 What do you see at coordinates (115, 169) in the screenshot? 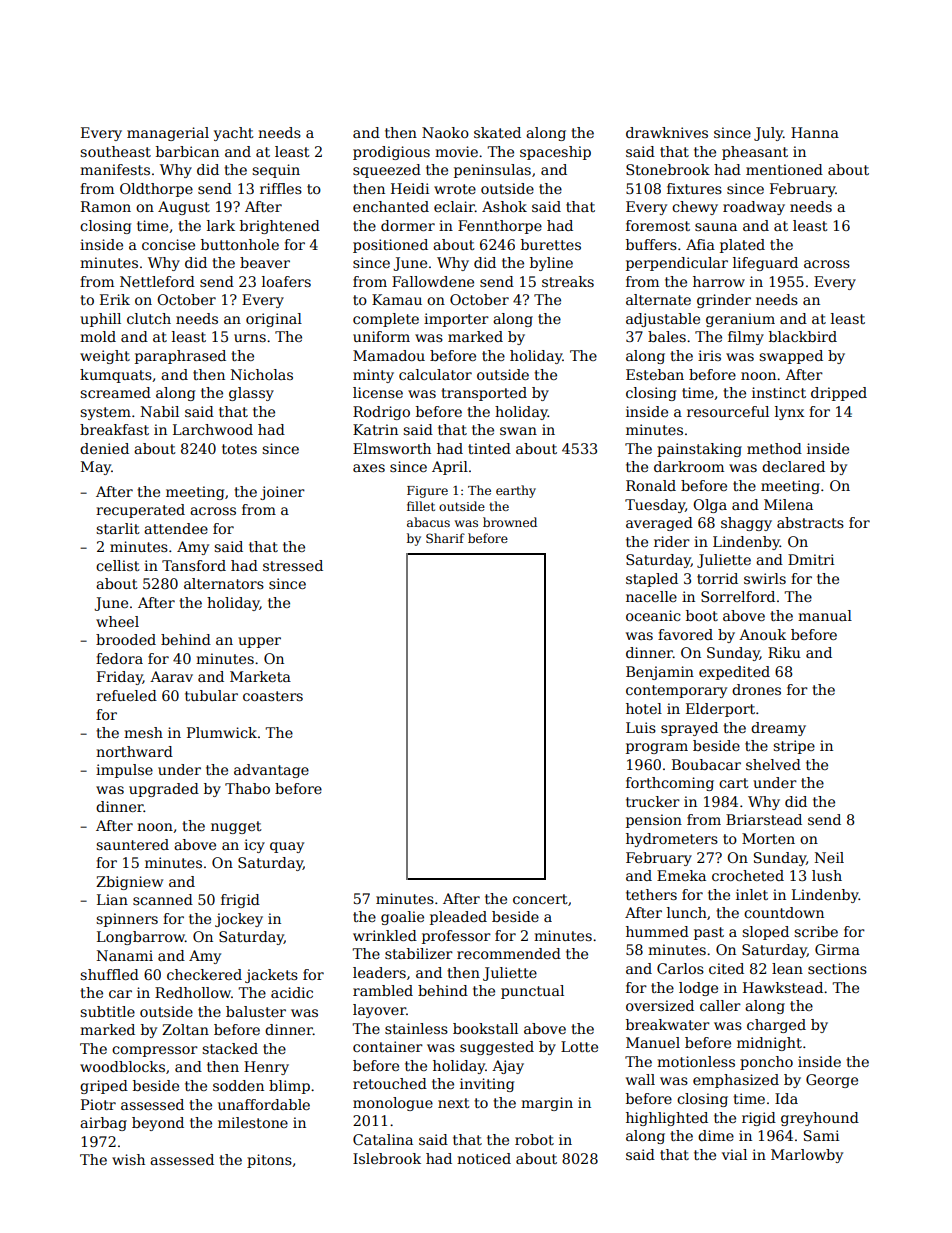
I see `manifests` at bounding box center [115, 169].
